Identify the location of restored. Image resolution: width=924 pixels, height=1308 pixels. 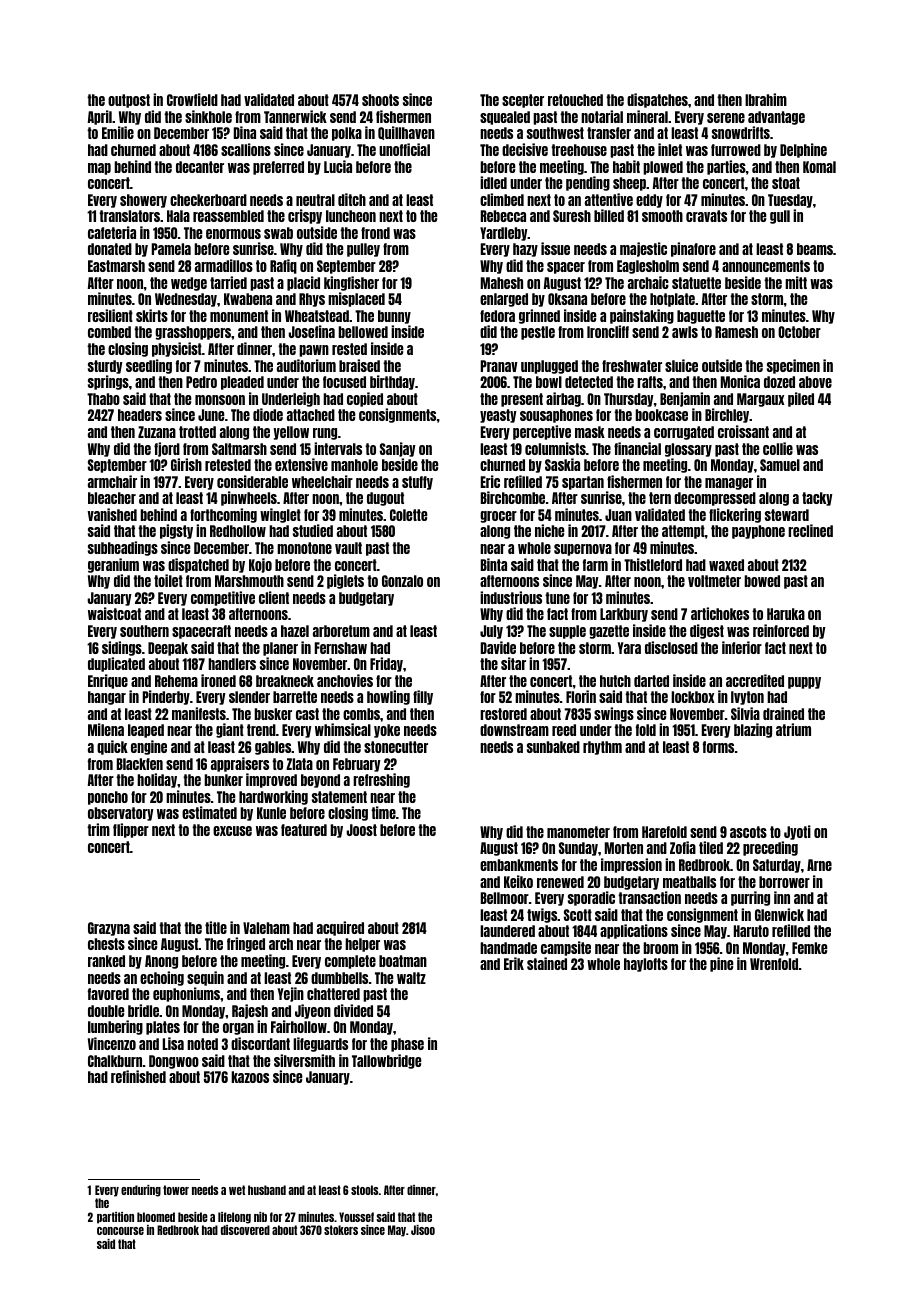
(503, 714).
